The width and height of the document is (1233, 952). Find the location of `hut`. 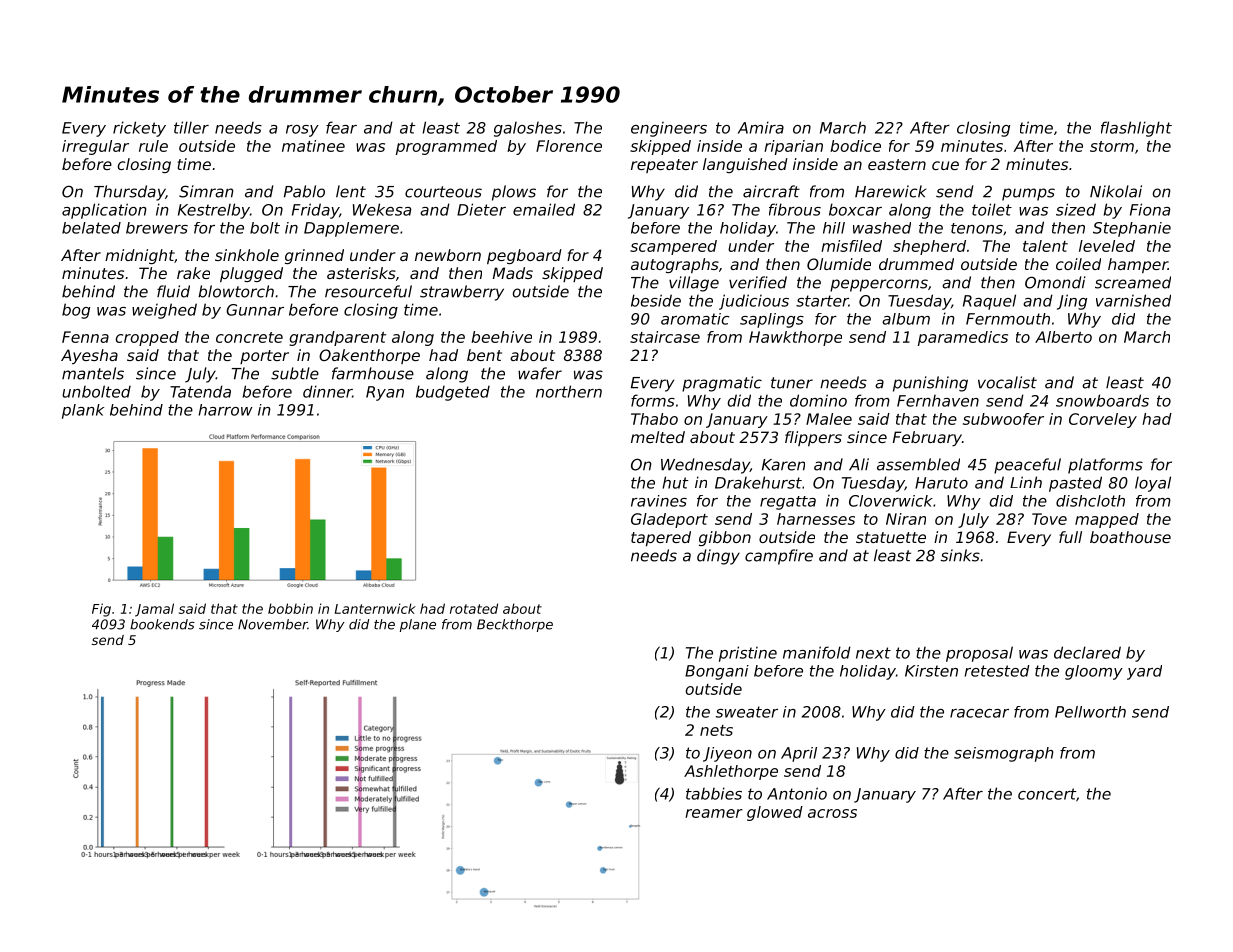

hut is located at coordinates (675, 482).
